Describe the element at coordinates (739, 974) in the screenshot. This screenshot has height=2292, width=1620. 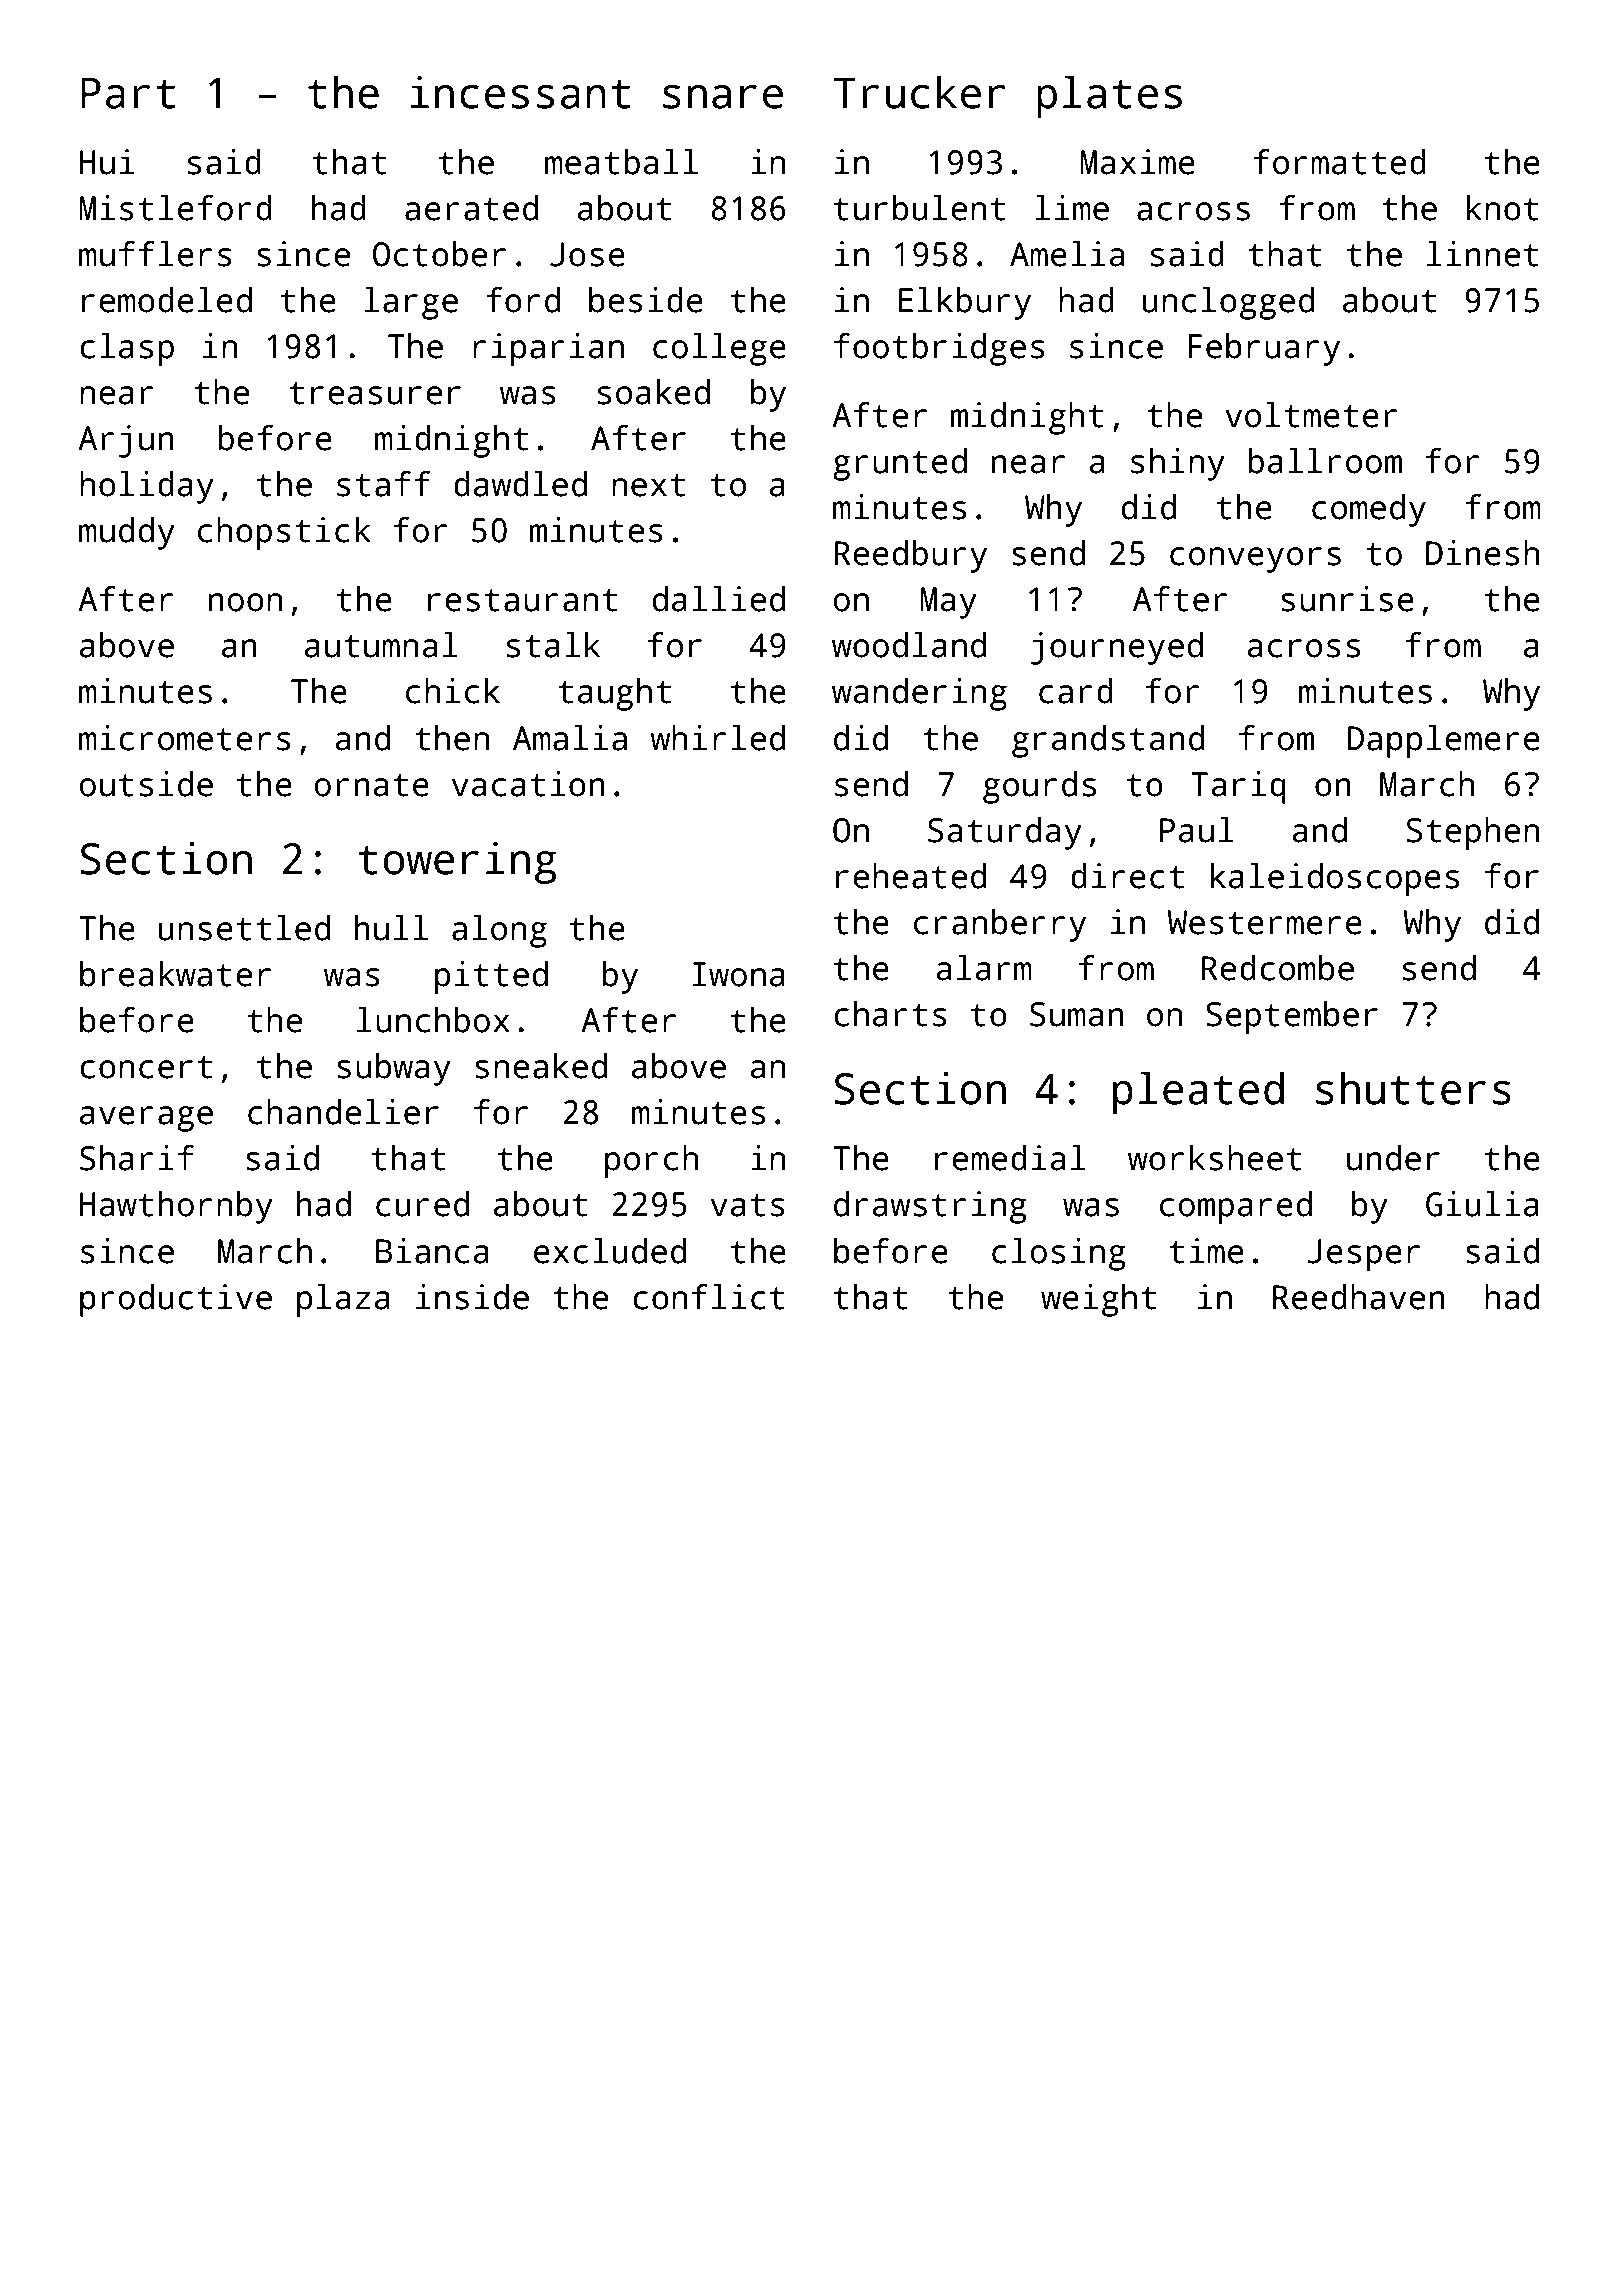
I see `Iwona` at that location.
